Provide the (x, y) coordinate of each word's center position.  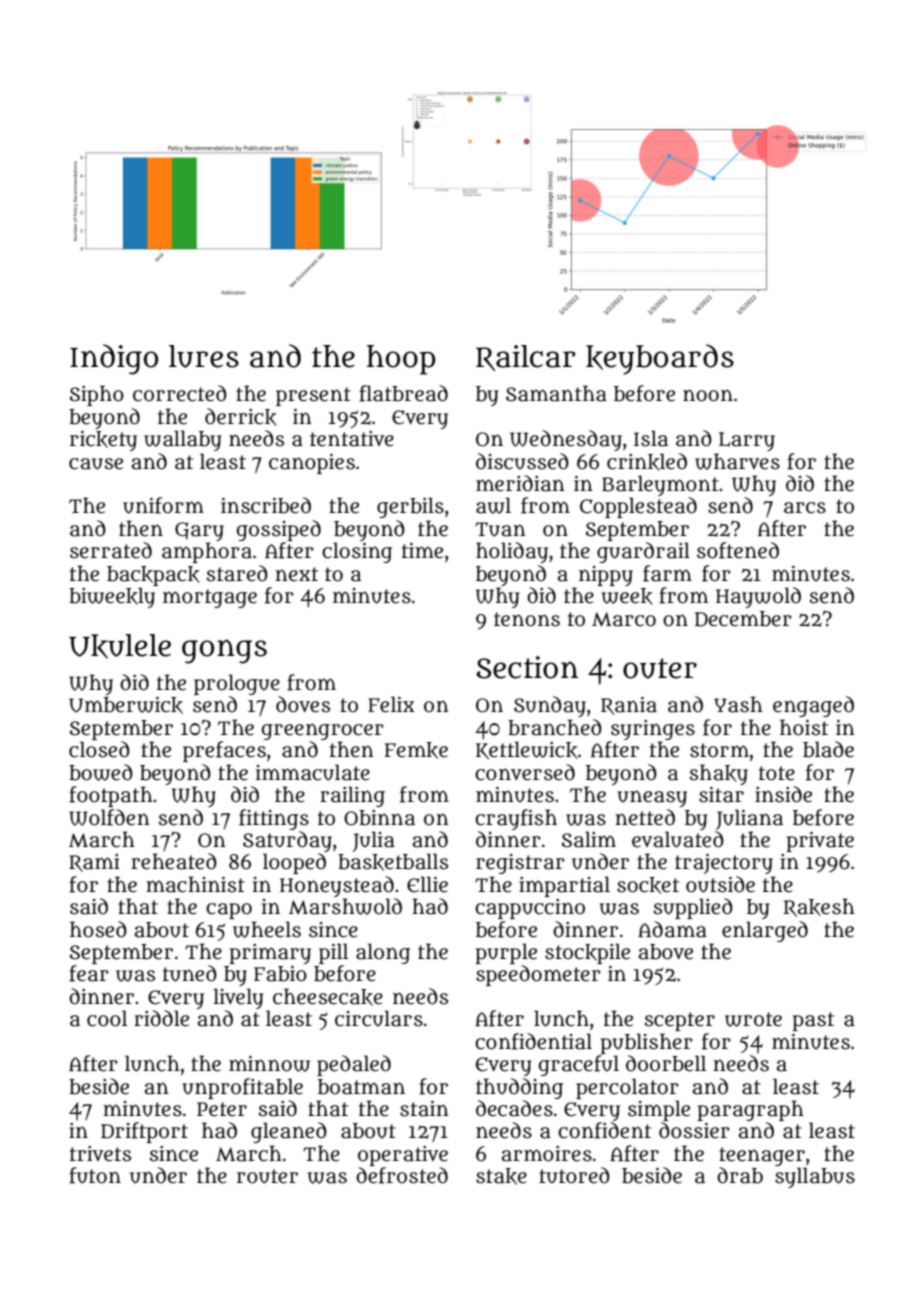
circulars (379, 1018)
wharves (737, 461)
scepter (680, 1021)
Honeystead (337, 886)
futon (95, 1175)
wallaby (182, 440)
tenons (527, 619)
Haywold (758, 597)
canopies (312, 464)
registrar (520, 864)
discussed (522, 461)
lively (238, 998)
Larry (747, 441)
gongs (224, 651)
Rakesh (819, 907)
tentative (352, 439)
